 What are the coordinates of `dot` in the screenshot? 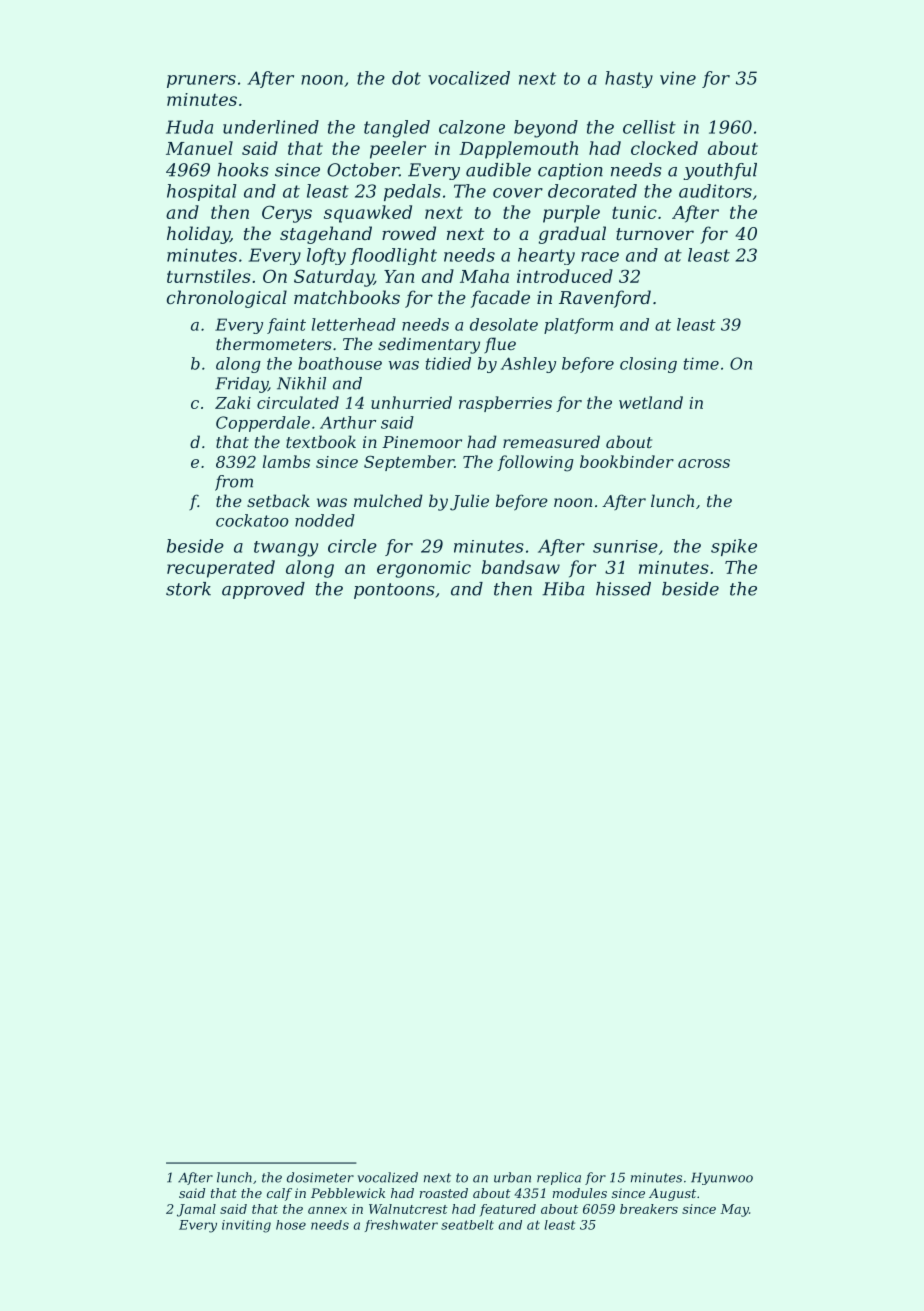 It's located at (406, 78).
